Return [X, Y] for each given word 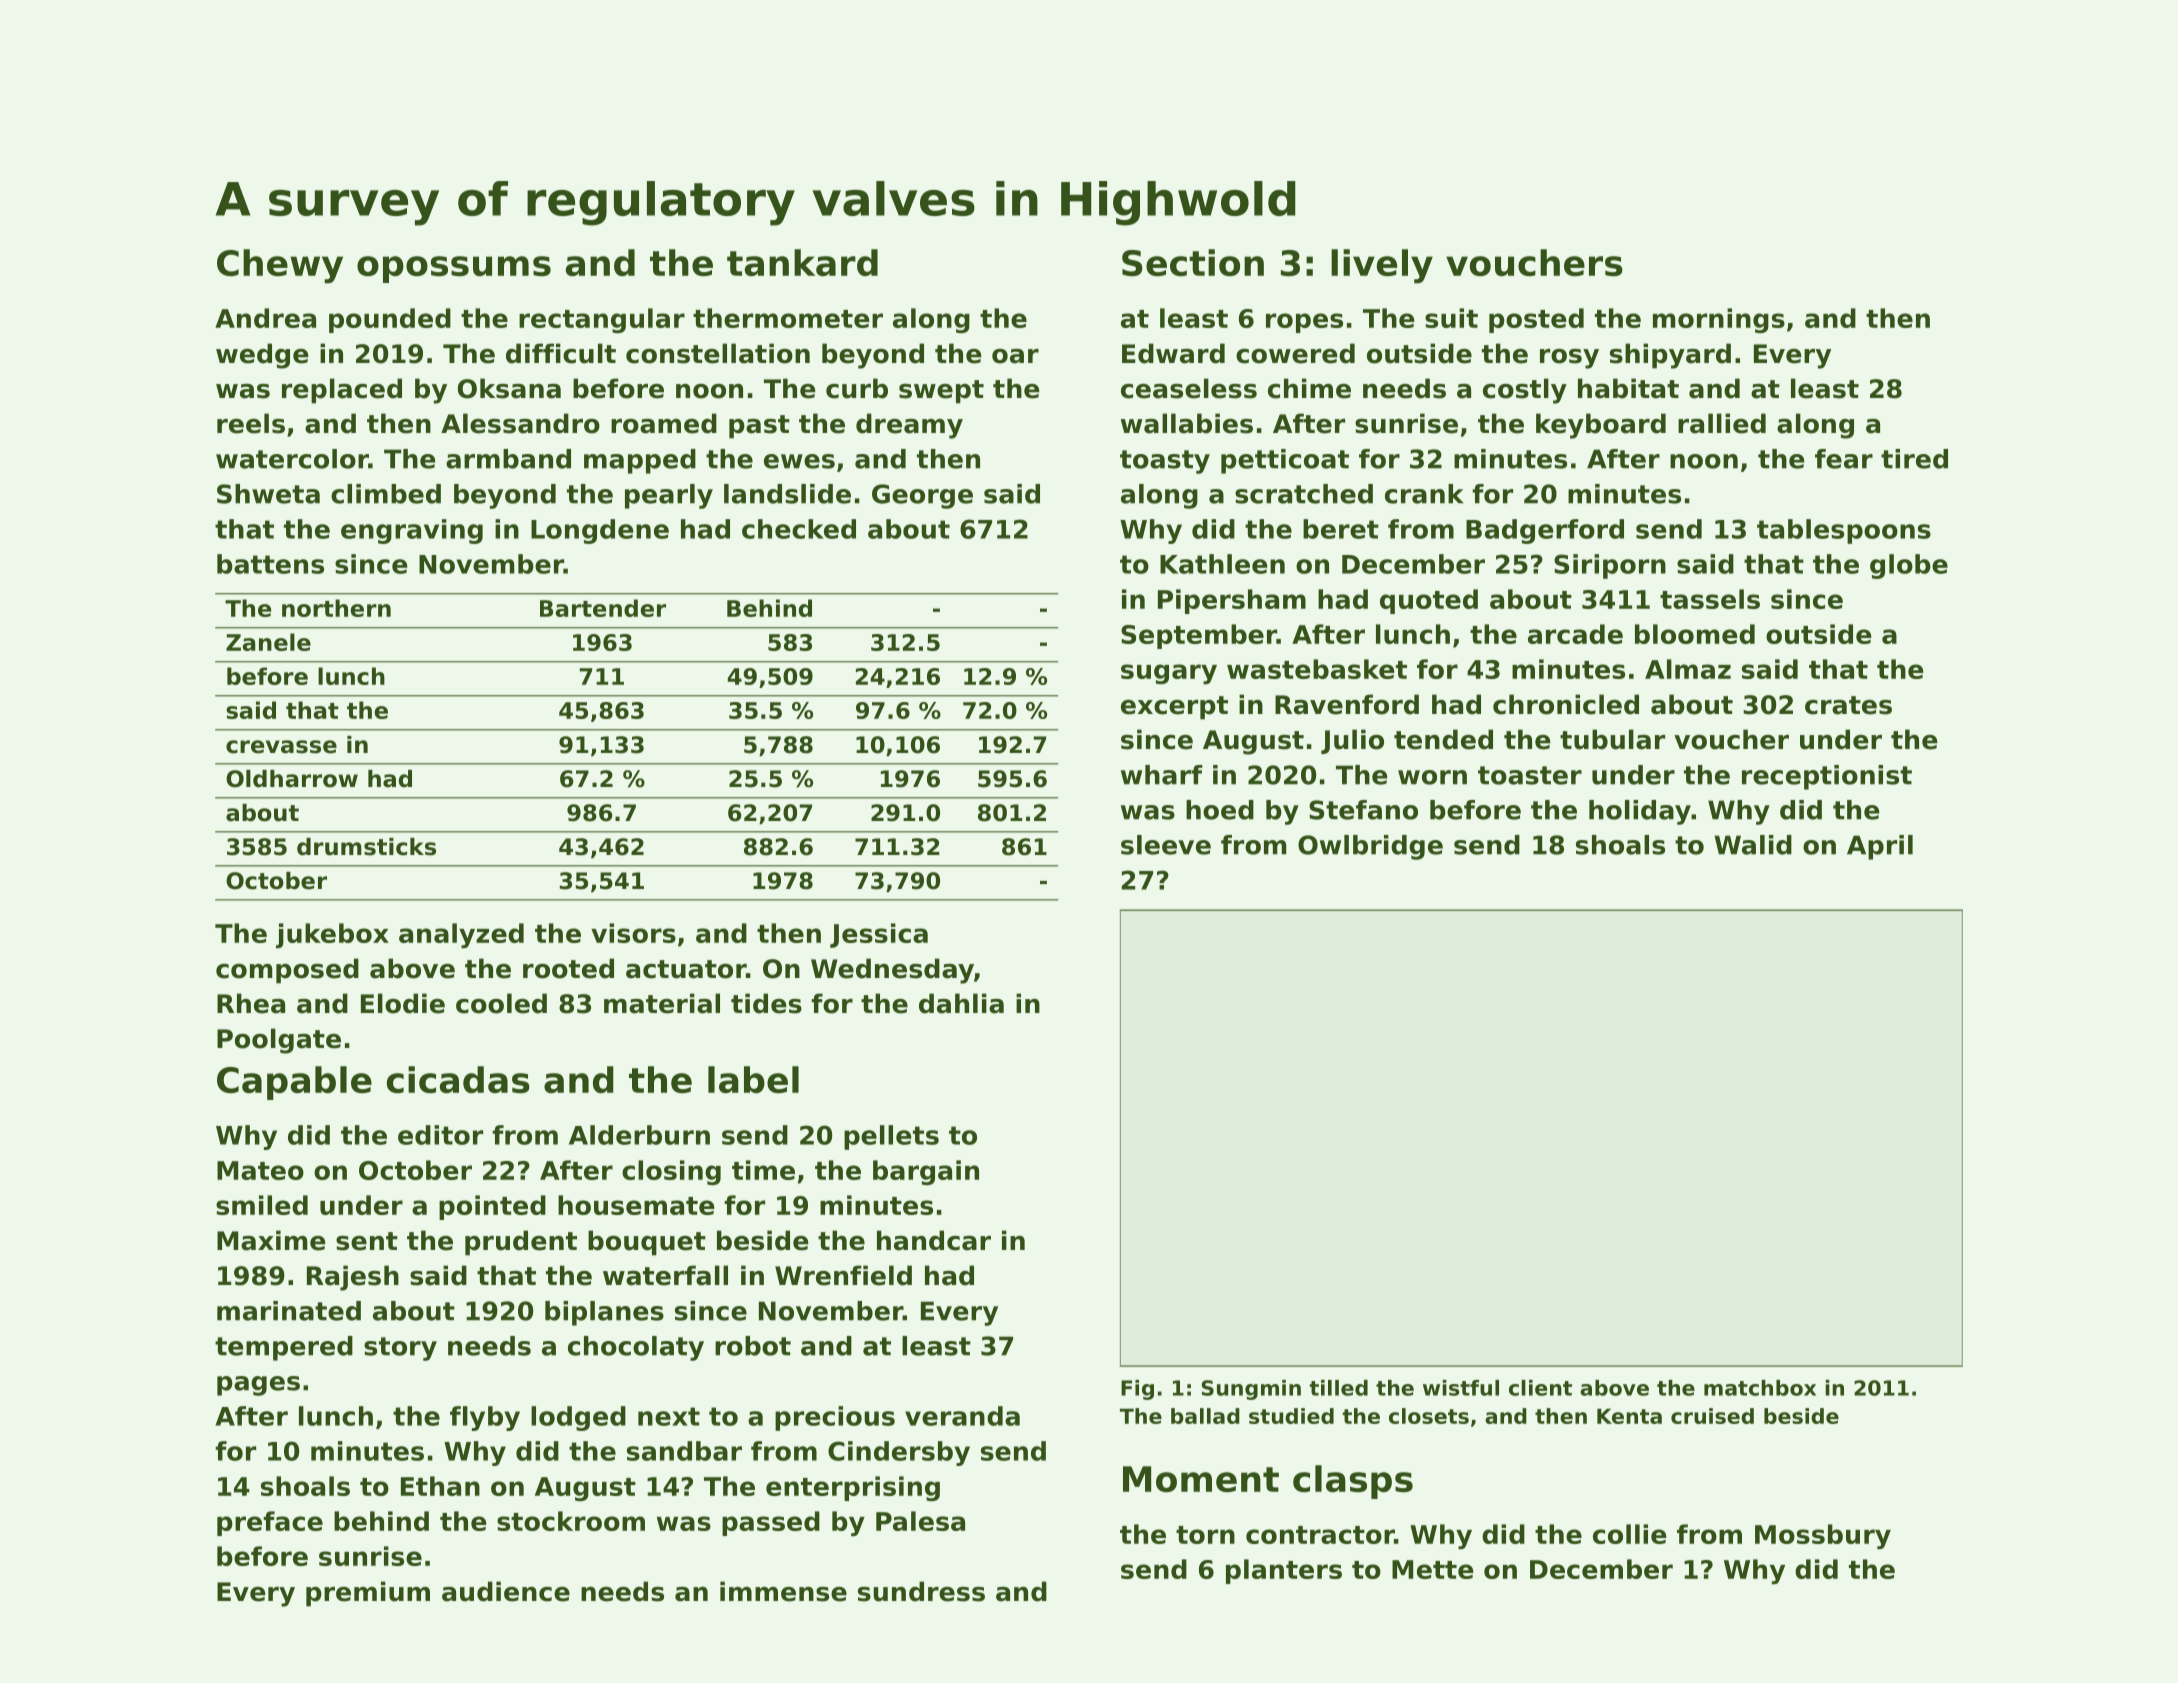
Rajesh [353, 1278]
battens [270, 564]
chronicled [1566, 704]
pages [258, 1386]
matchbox [1760, 1388]
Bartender [603, 608]
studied [1291, 1416]
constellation [718, 353]
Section [1193, 262]
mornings [1719, 320]
